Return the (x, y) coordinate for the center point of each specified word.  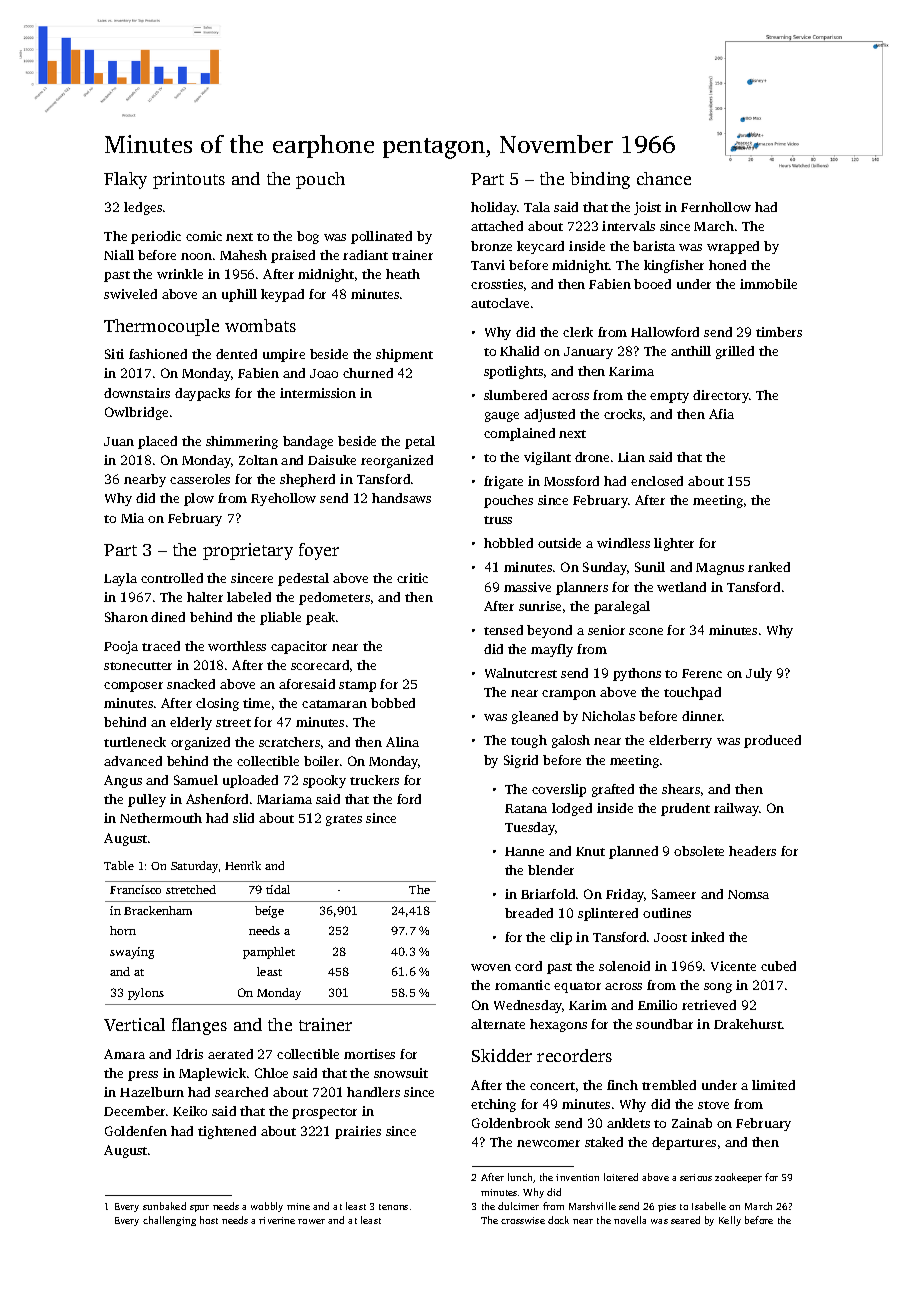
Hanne (524, 851)
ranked (769, 567)
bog (308, 237)
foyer (319, 551)
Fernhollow (716, 207)
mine (298, 1206)
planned (633, 852)
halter (205, 597)
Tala (537, 207)
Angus (123, 781)
